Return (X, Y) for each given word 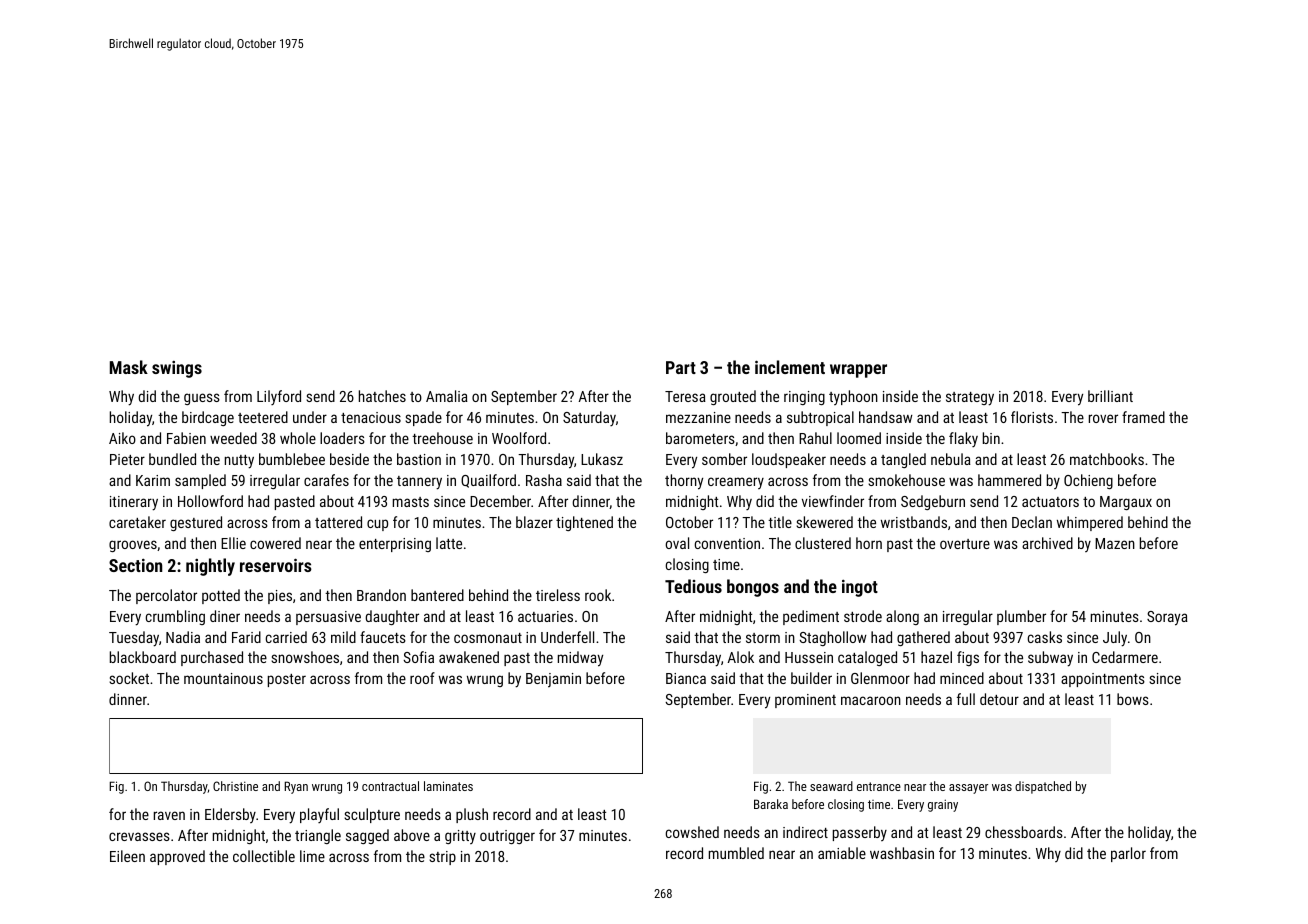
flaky (963, 439)
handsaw (886, 417)
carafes (326, 480)
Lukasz (602, 459)
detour (999, 699)
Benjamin (553, 680)
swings (177, 369)
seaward (831, 786)
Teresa (685, 396)
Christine (235, 786)
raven (169, 815)
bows (1133, 699)
